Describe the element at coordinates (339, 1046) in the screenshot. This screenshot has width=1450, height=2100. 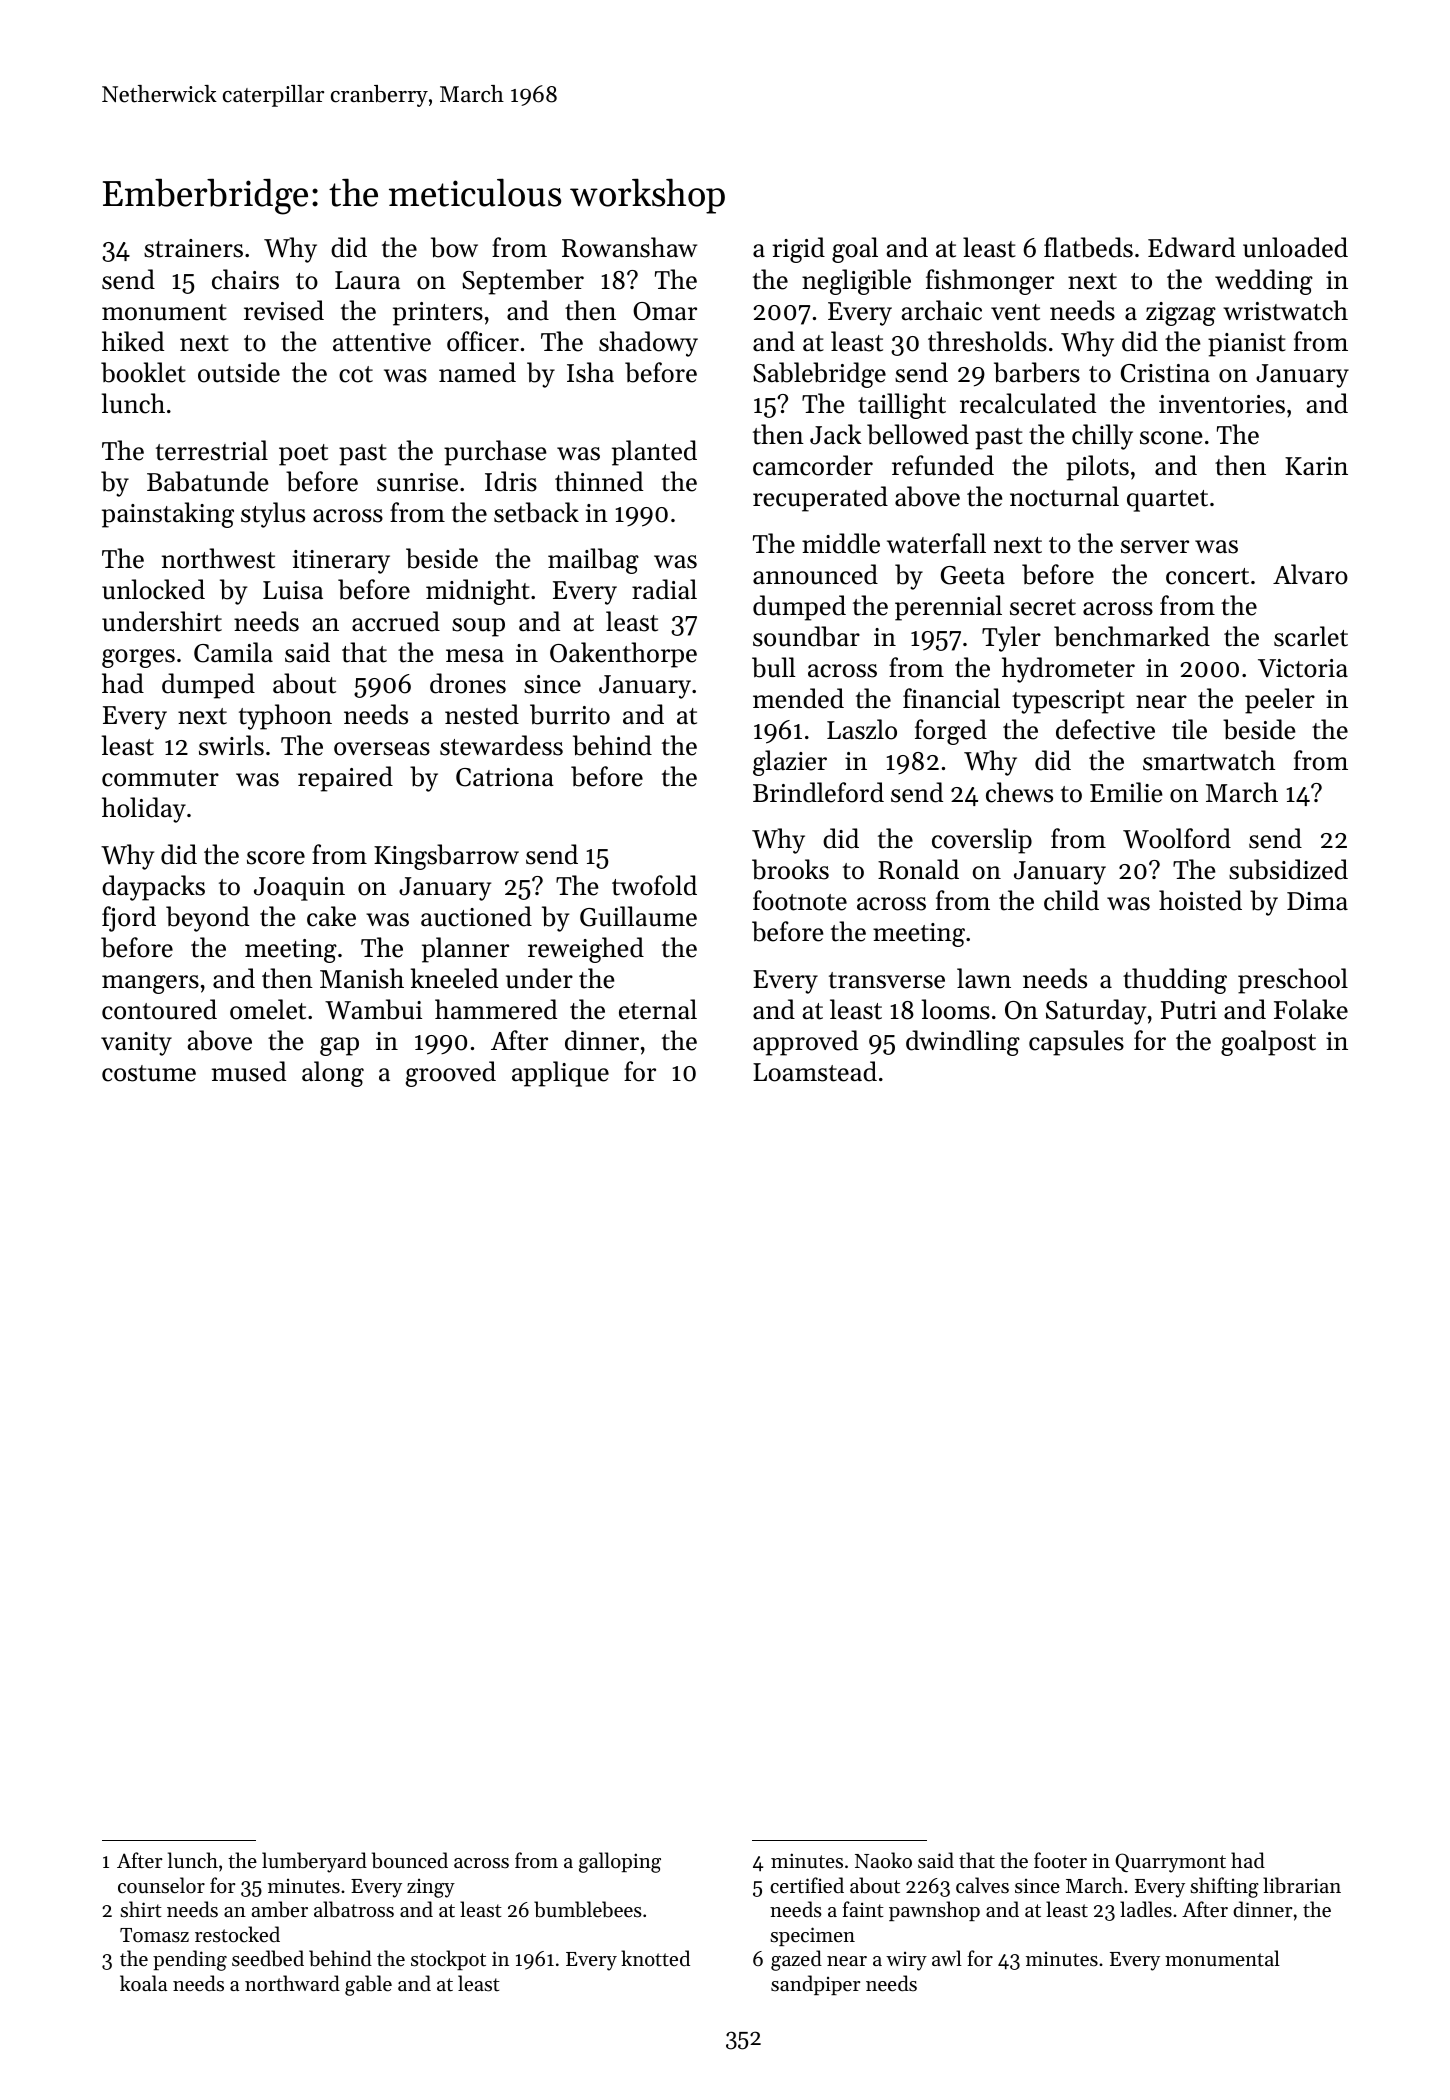
I see `gap` at that location.
